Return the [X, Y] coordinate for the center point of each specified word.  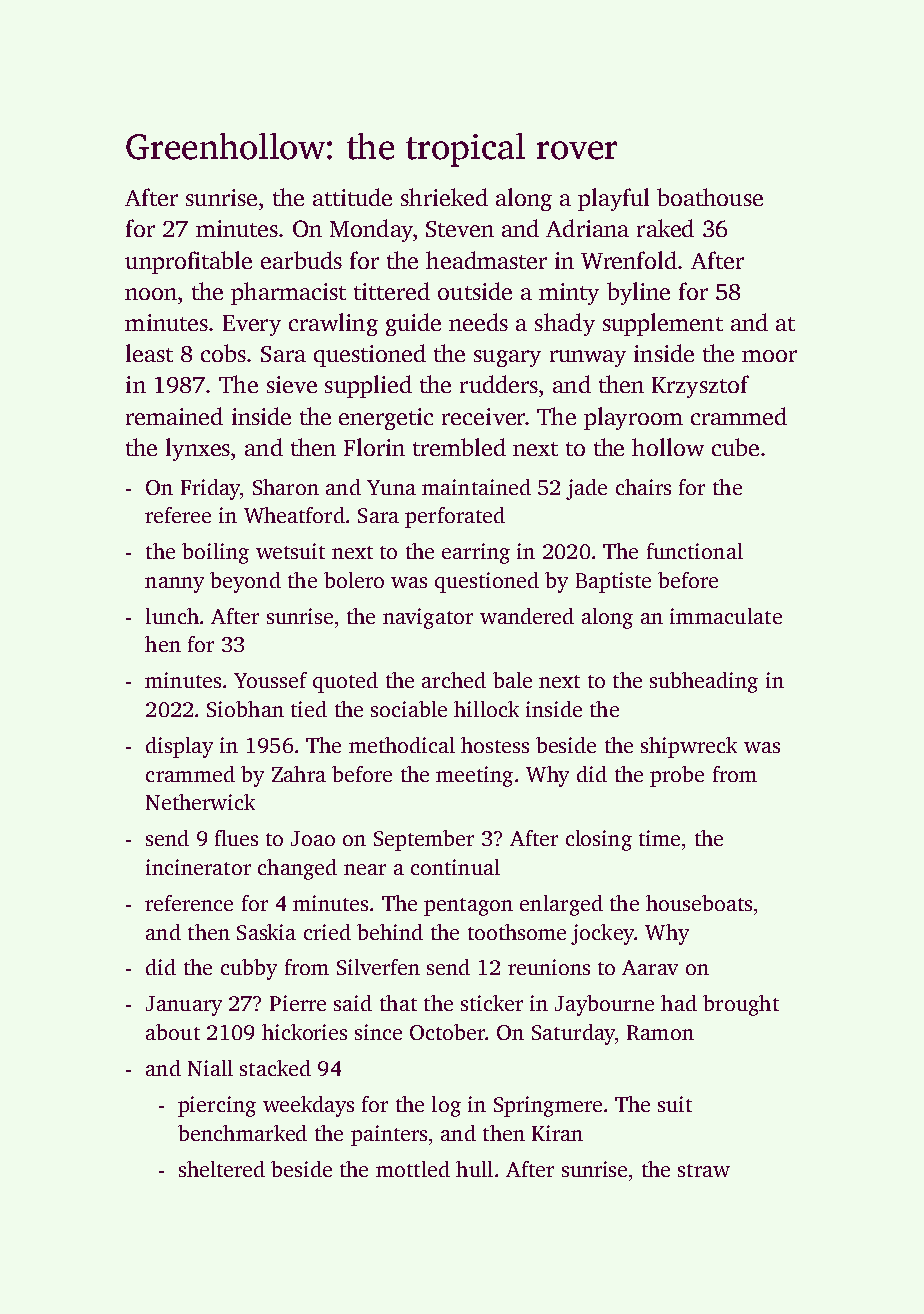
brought [741, 1005]
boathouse [710, 197]
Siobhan [245, 709]
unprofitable [188, 262]
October [447, 1032]
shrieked [444, 197]
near [365, 869]
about [173, 1032]
